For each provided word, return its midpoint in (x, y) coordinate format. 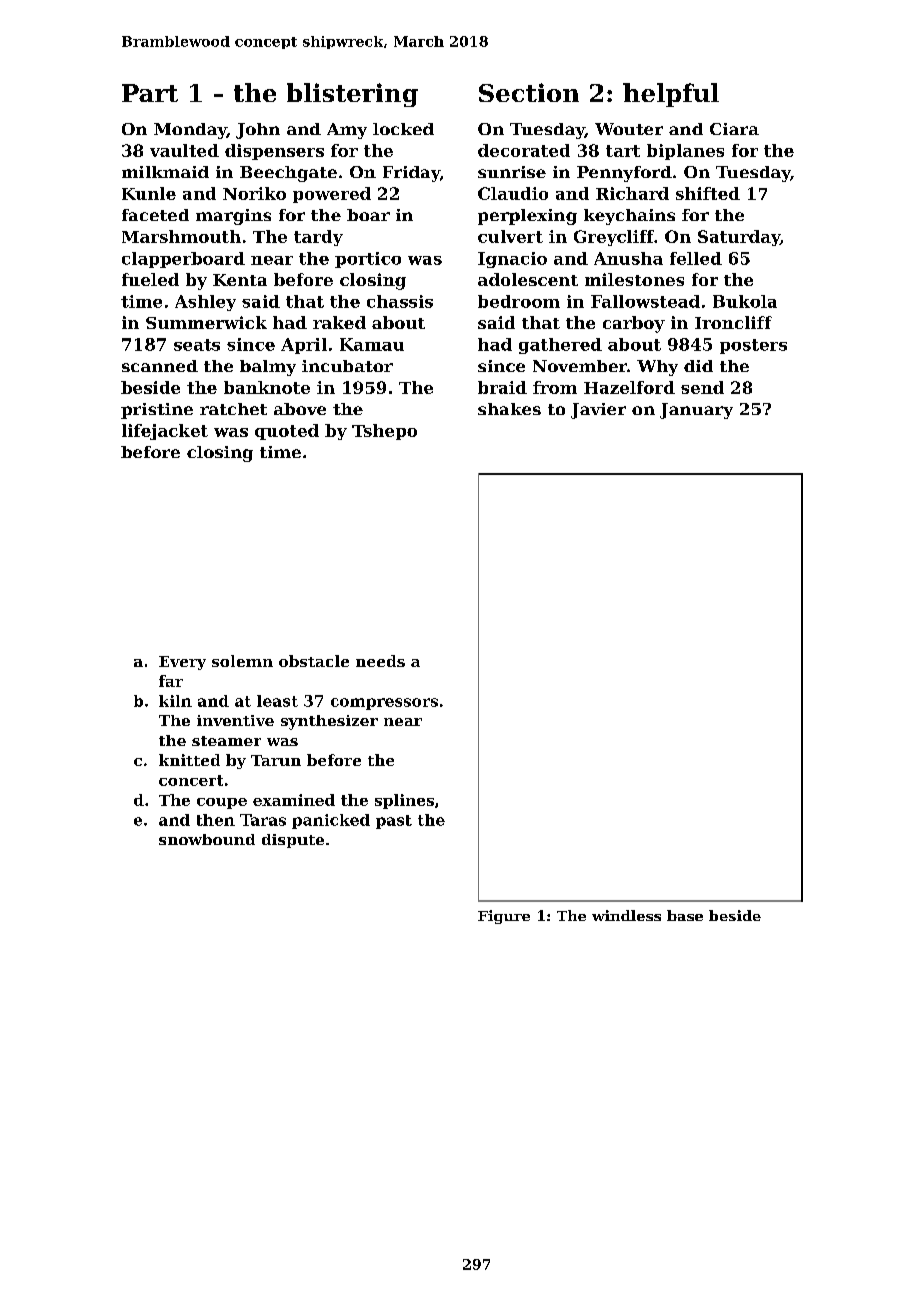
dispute (293, 841)
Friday (411, 174)
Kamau (372, 344)
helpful (671, 95)
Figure (504, 917)
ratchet (233, 409)
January (696, 411)
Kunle (149, 193)
